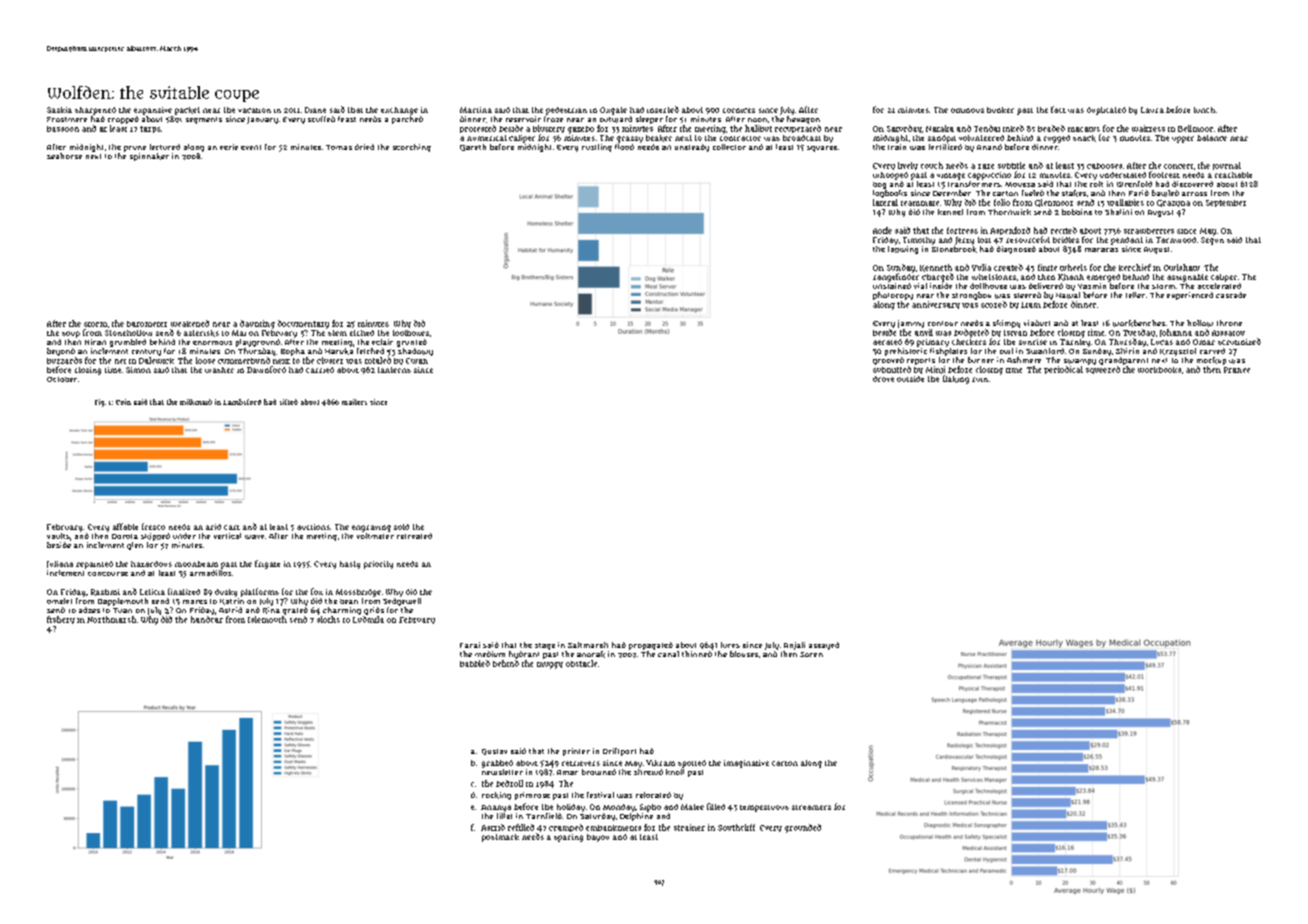  I want to click on postmark, so click(500, 838).
